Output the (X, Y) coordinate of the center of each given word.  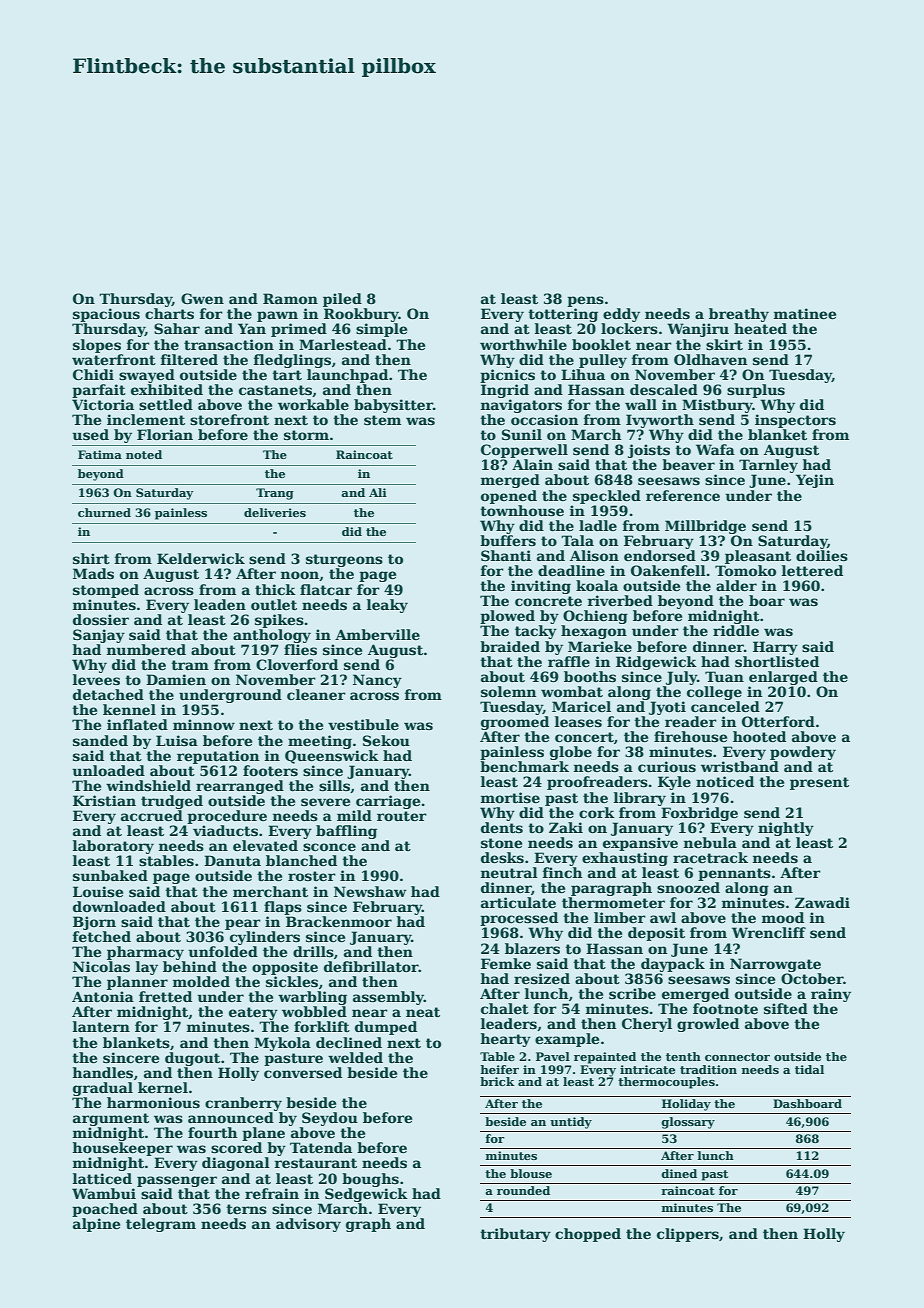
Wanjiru (698, 330)
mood (783, 917)
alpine (96, 1225)
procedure (227, 817)
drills (313, 951)
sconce (329, 847)
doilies (822, 555)
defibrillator (371, 966)
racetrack (710, 857)
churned (104, 512)
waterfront (114, 359)
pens (585, 301)
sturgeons (344, 560)
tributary (515, 1235)
